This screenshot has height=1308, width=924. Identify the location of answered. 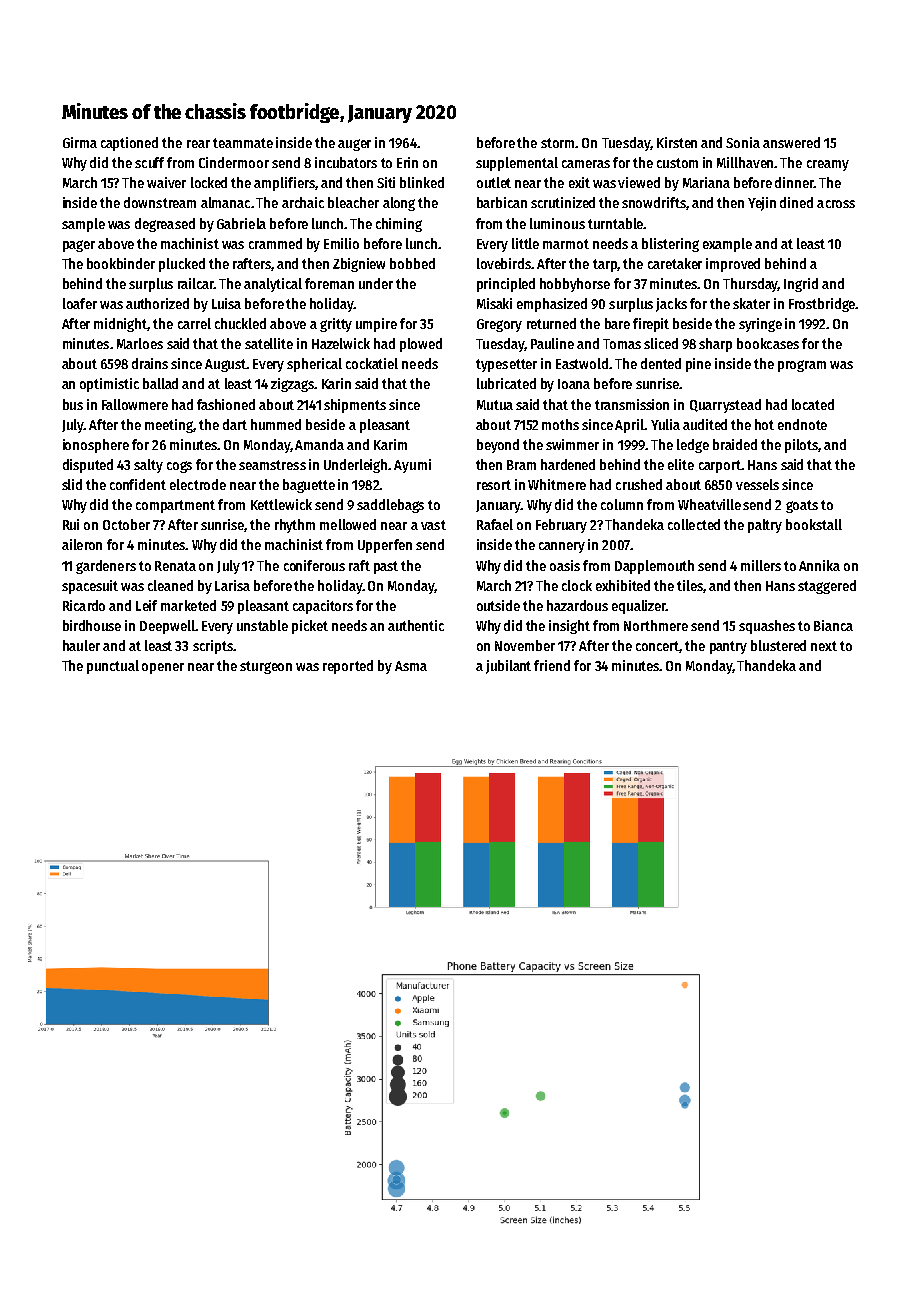
(791, 142).
